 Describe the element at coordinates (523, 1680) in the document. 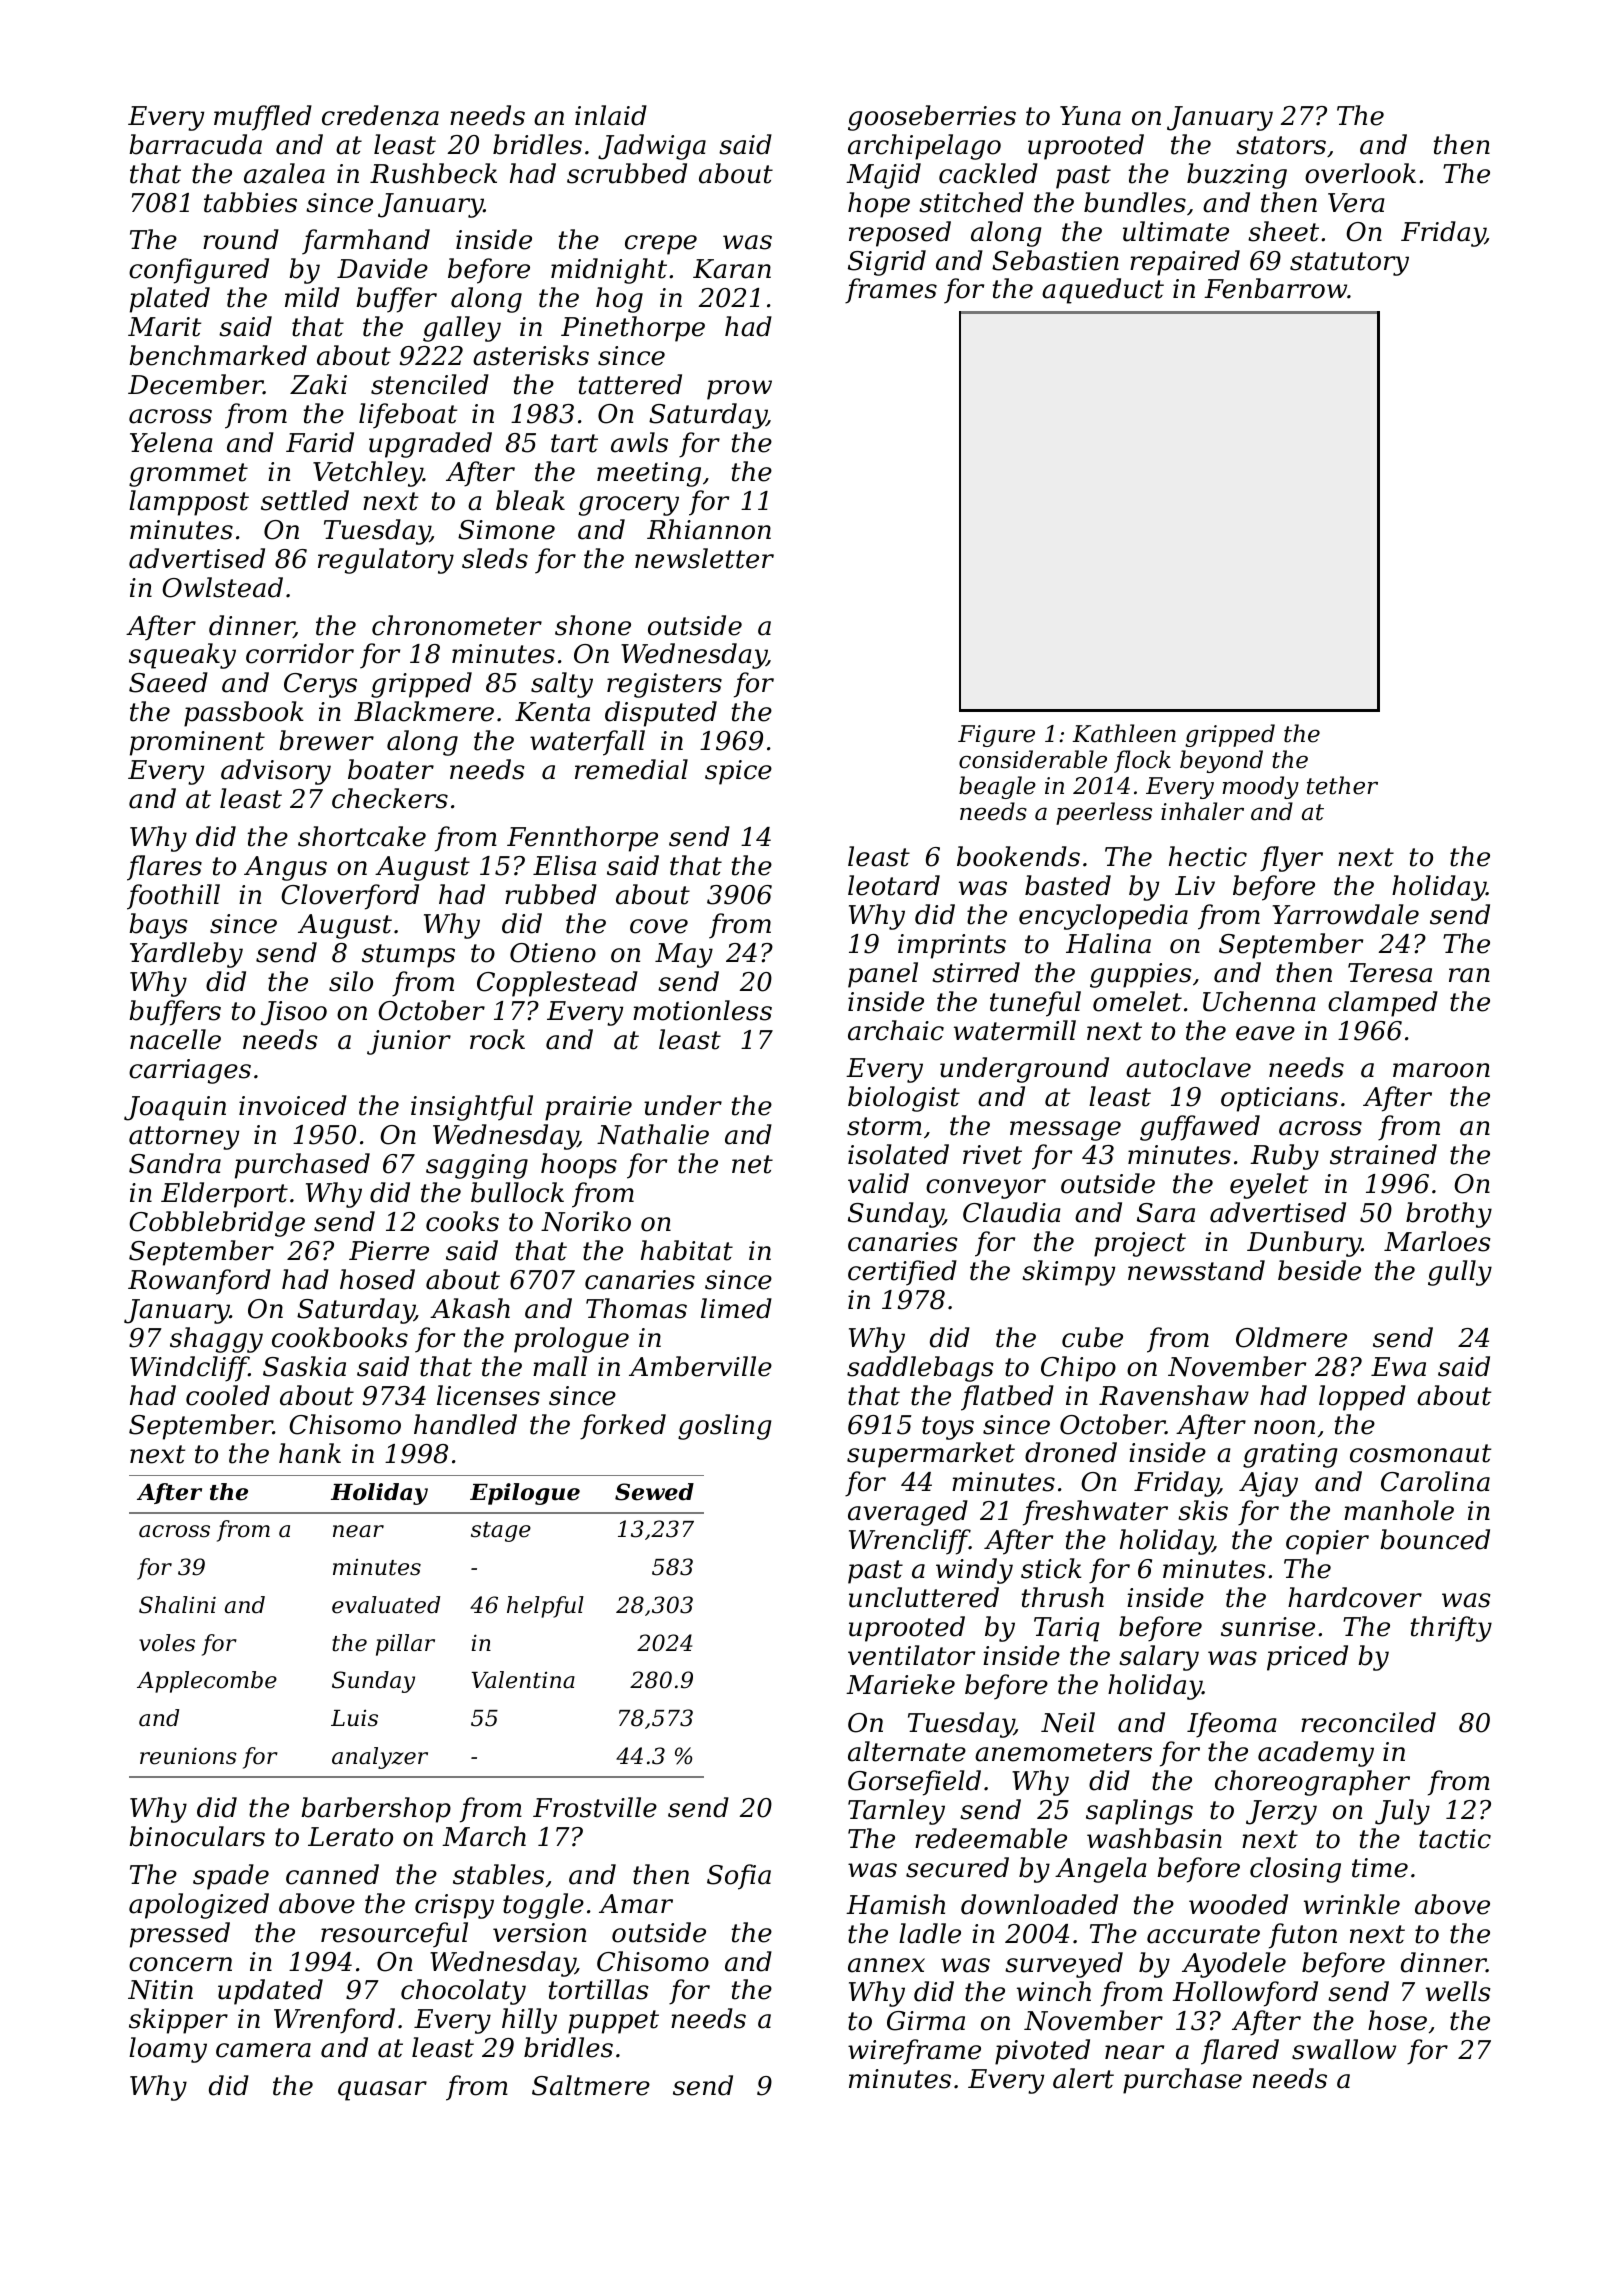

I see `Valentina` at that location.
